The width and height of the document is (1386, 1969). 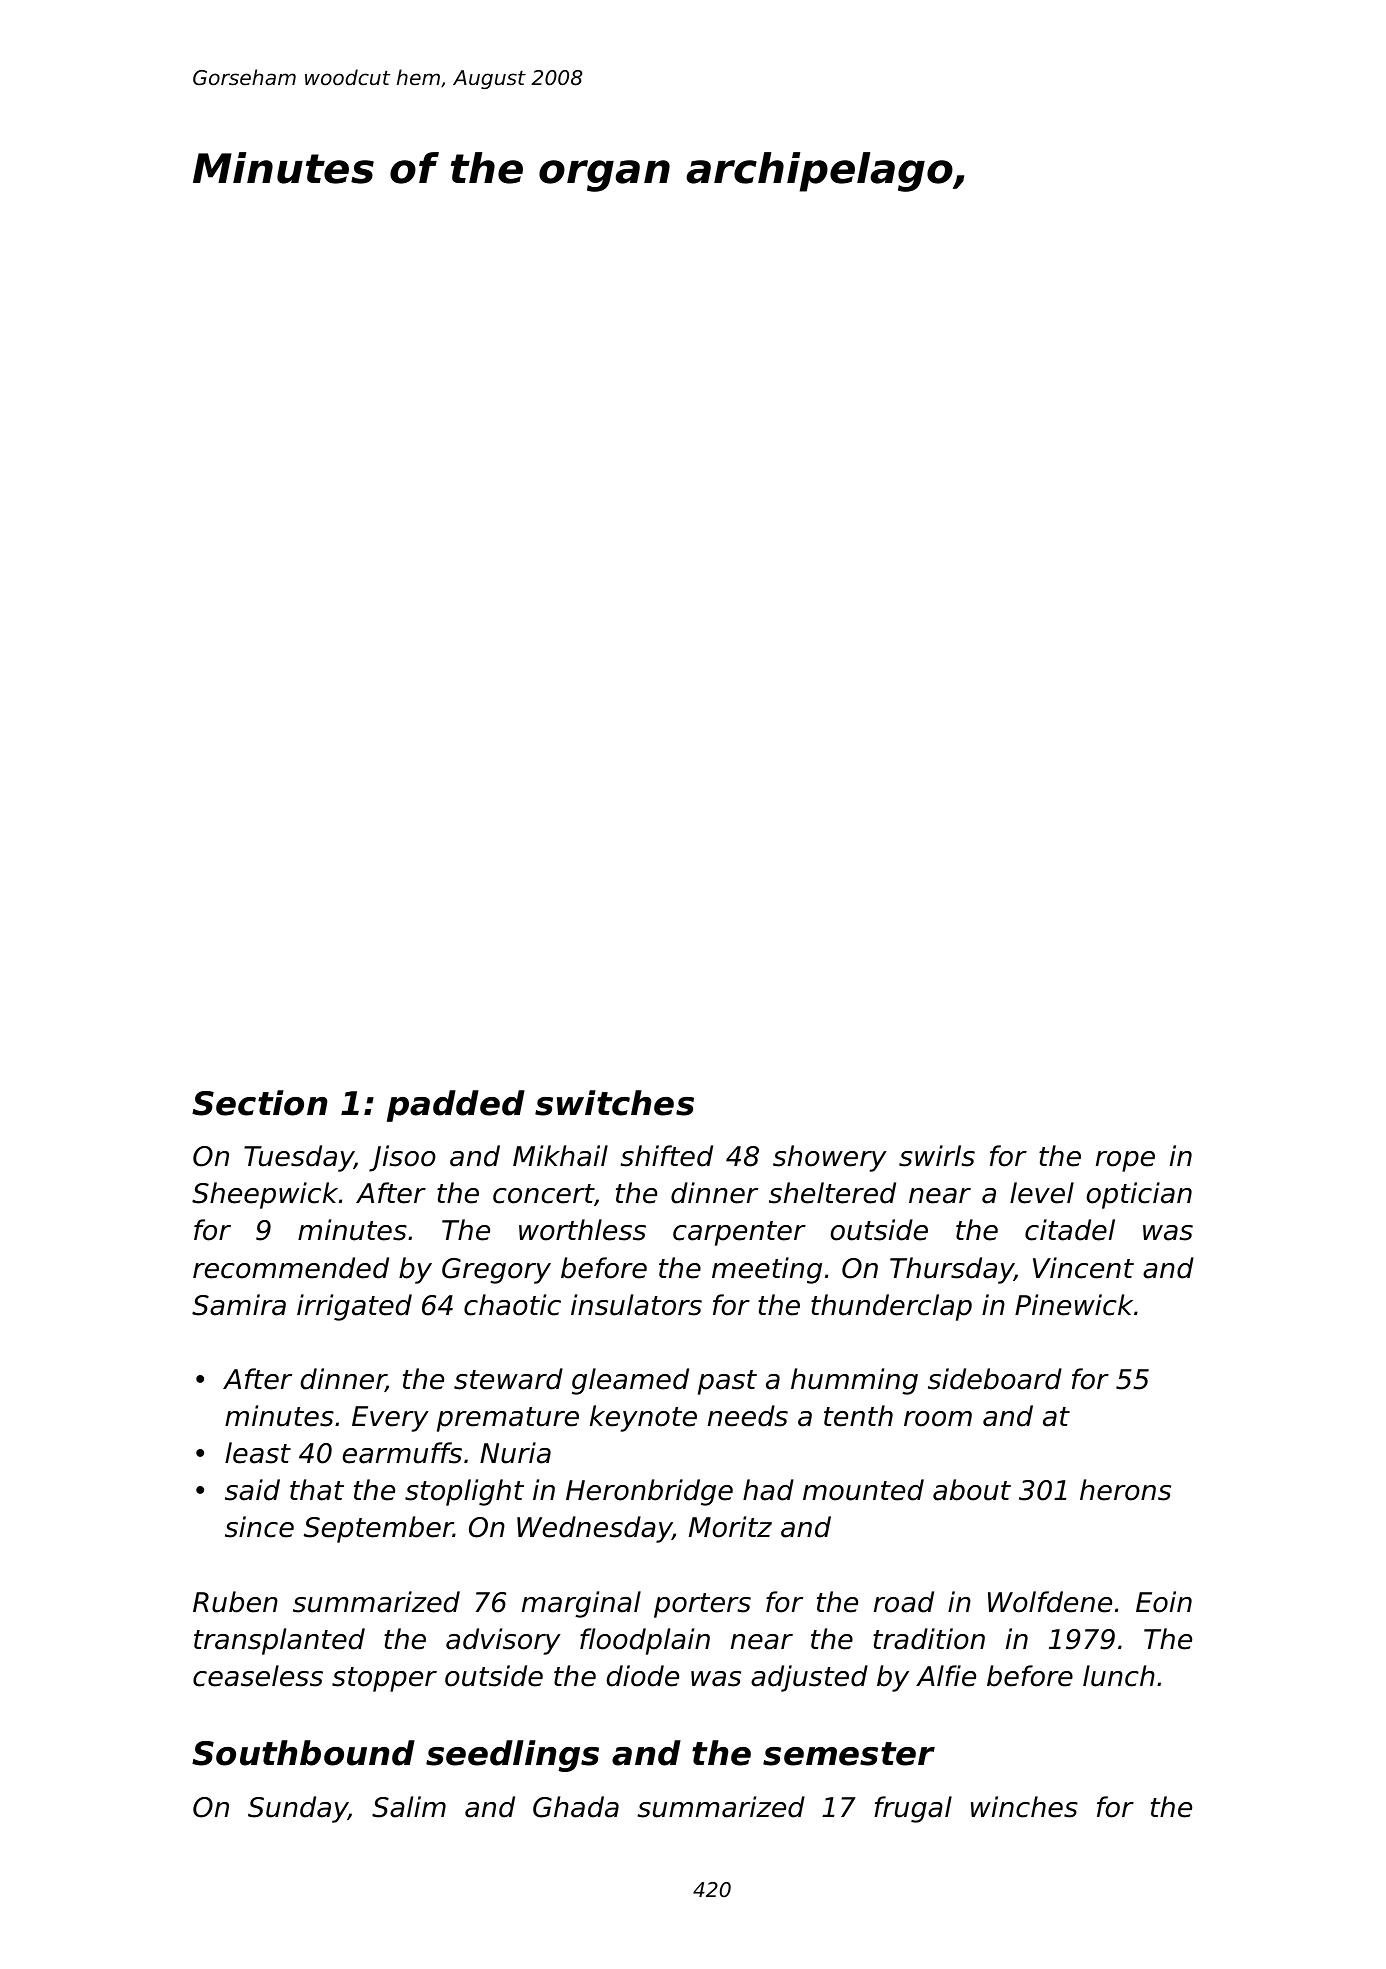 What do you see at coordinates (937, 1156) in the document?
I see `swirls` at bounding box center [937, 1156].
